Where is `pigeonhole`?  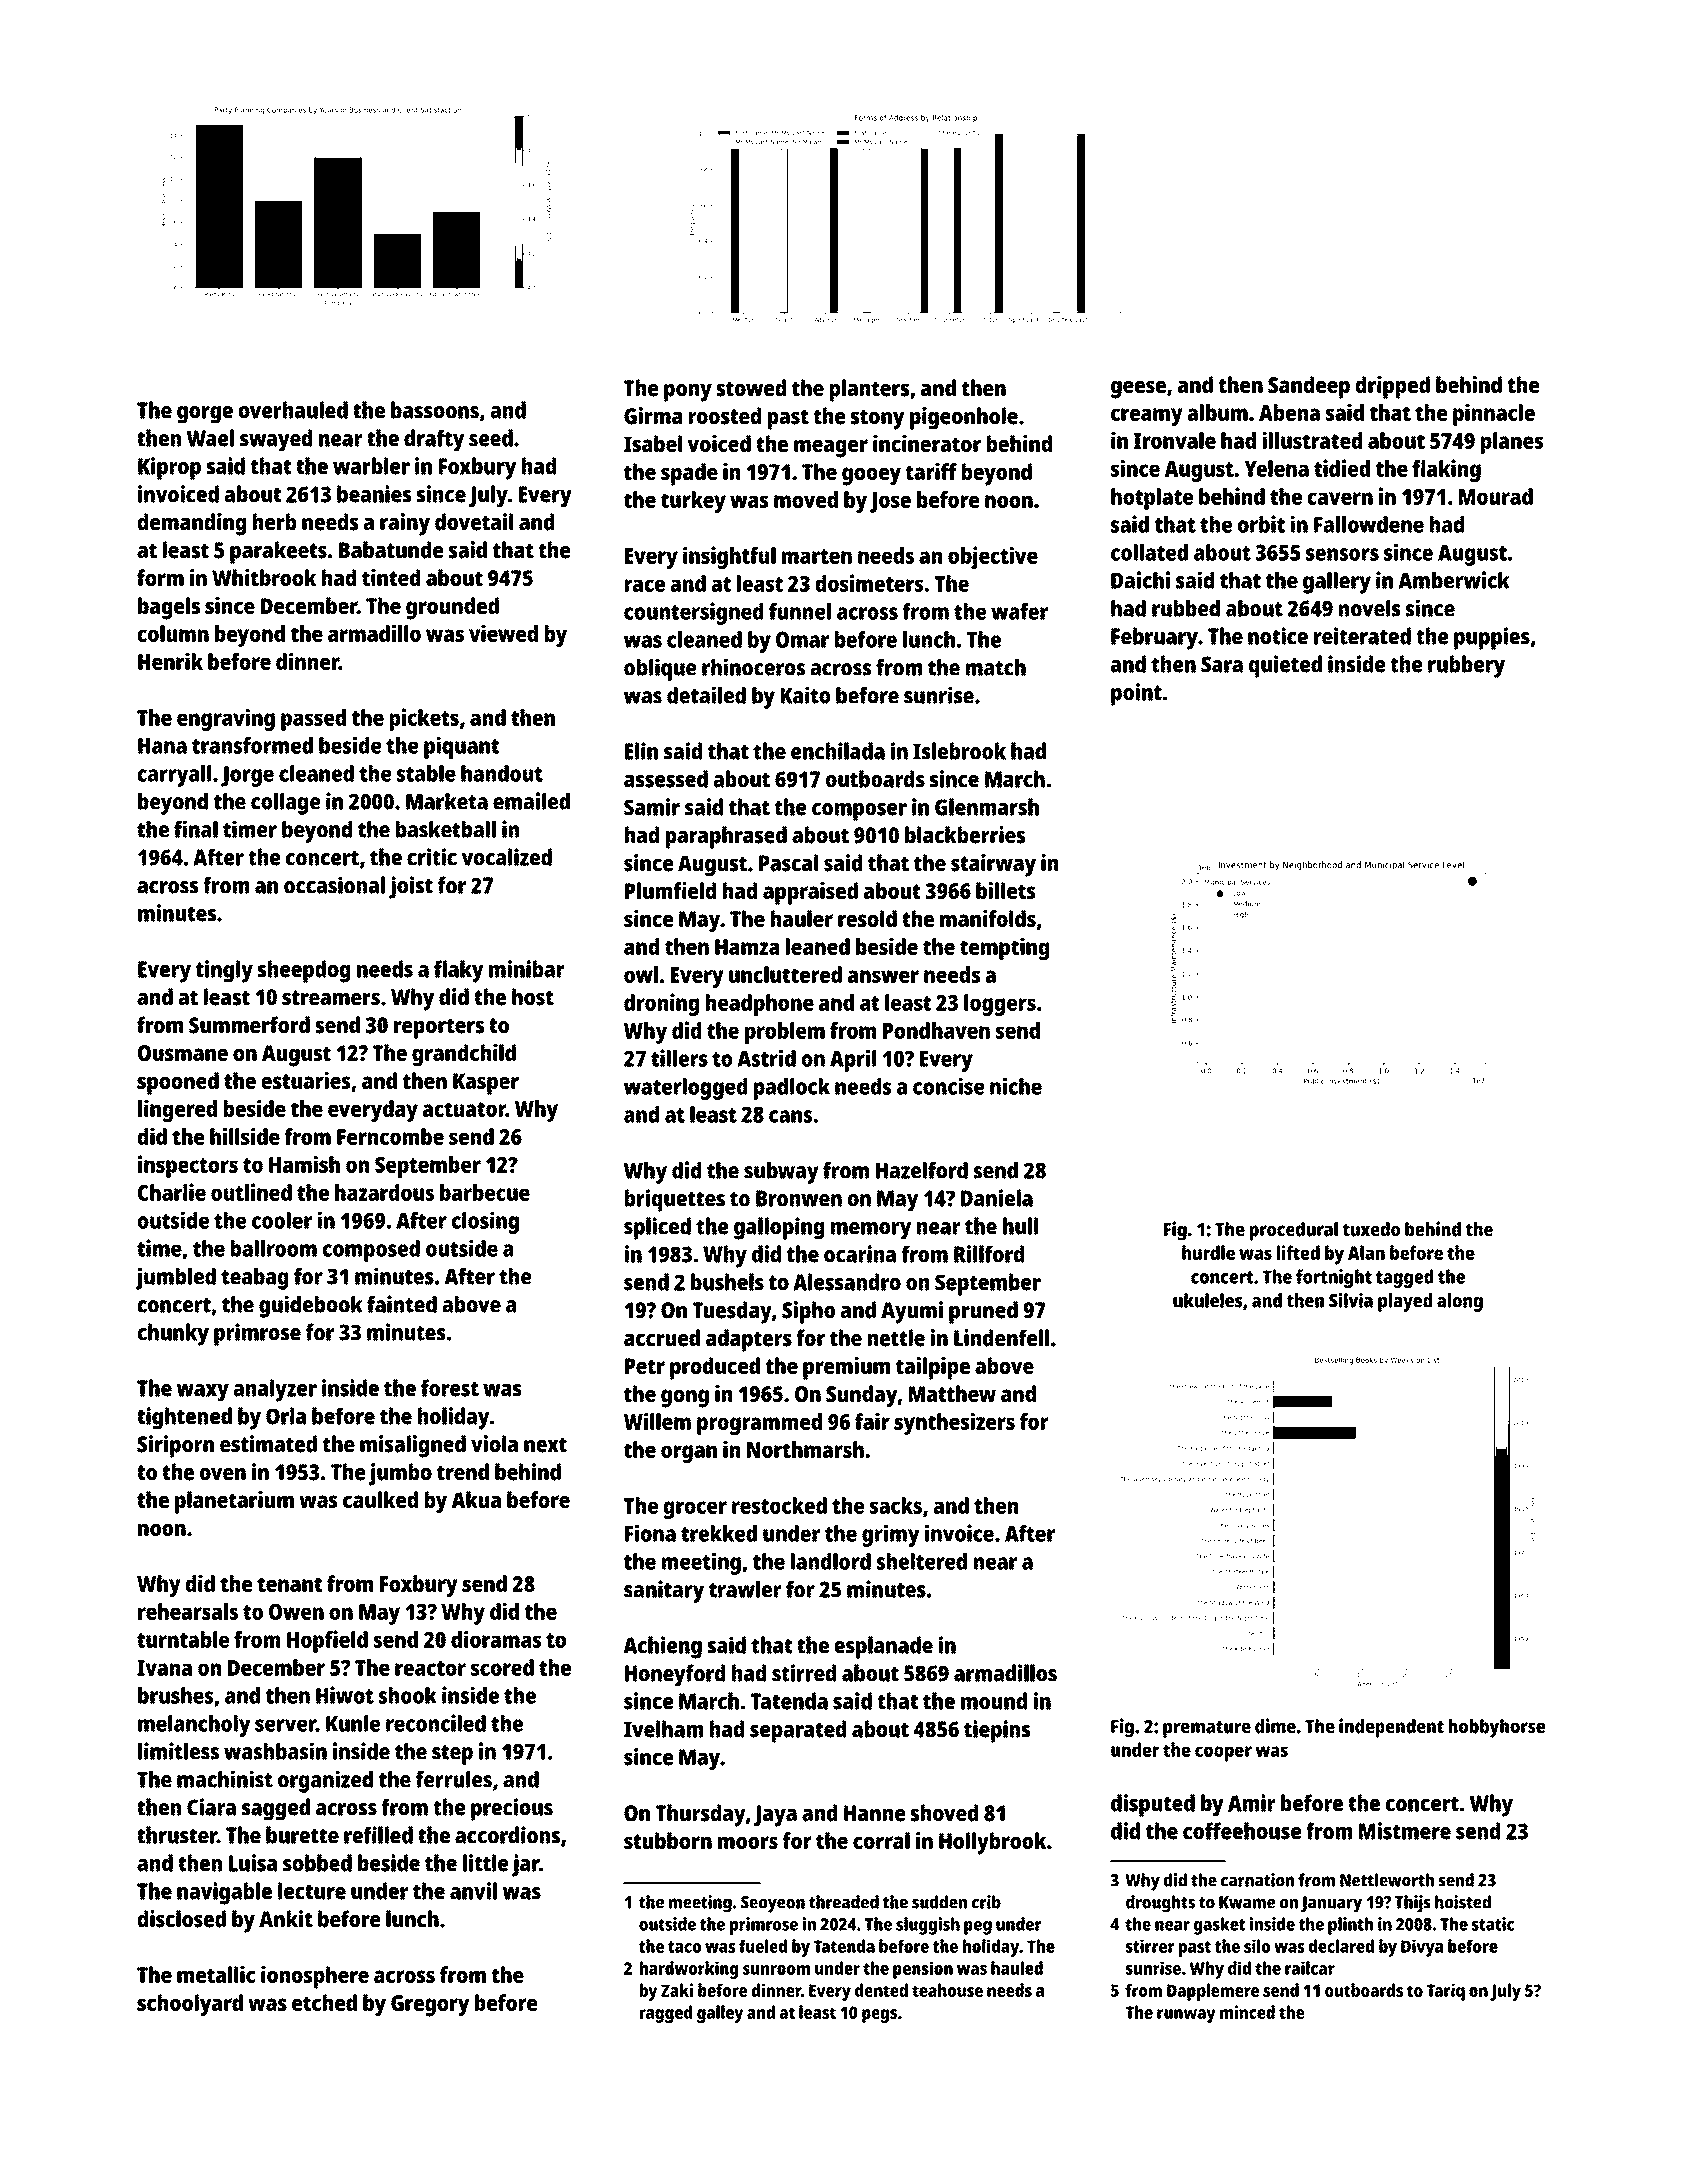
pigeonhole is located at coordinates (964, 418).
